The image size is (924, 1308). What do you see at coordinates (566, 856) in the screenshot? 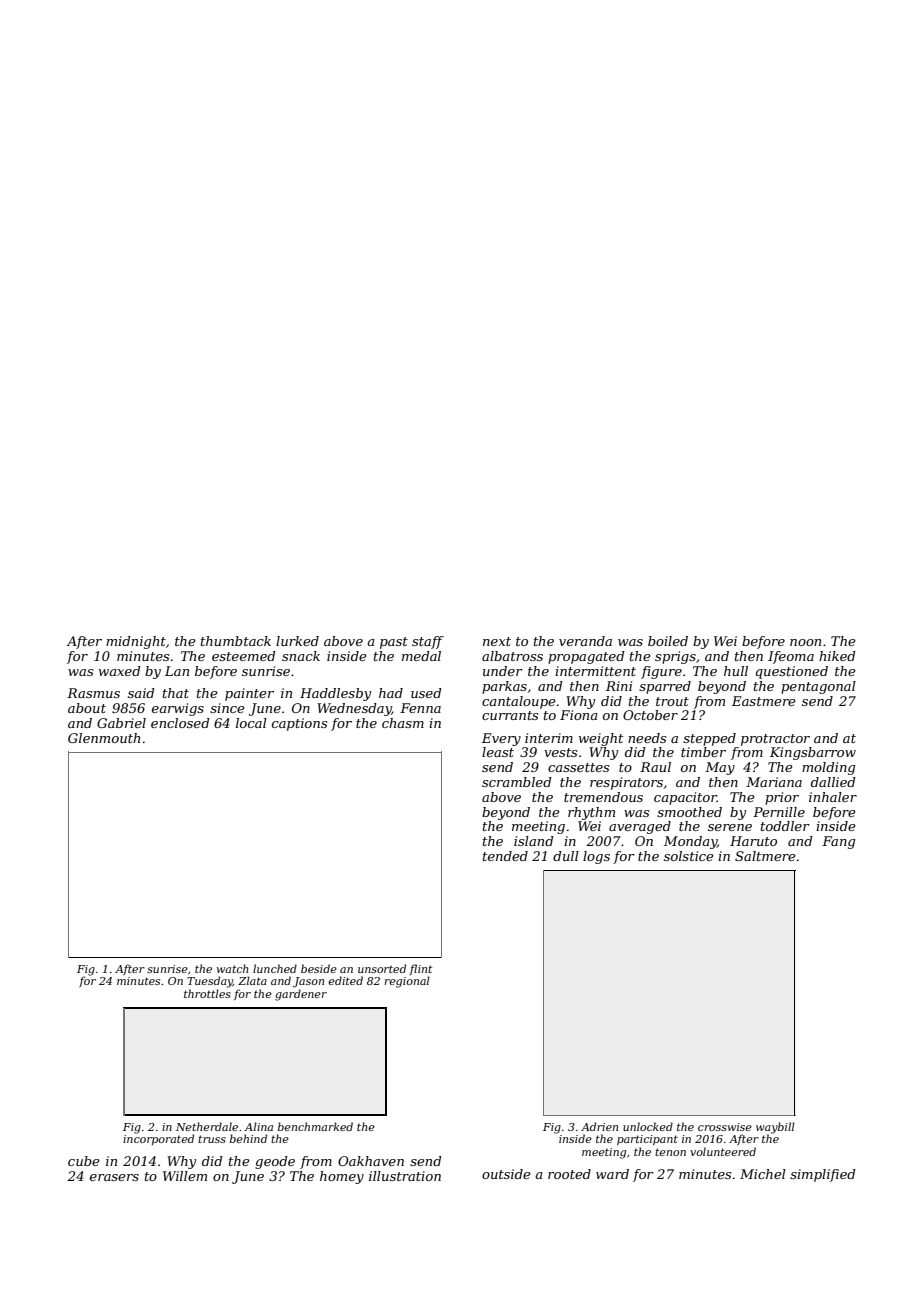
I see `dull` at bounding box center [566, 856].
